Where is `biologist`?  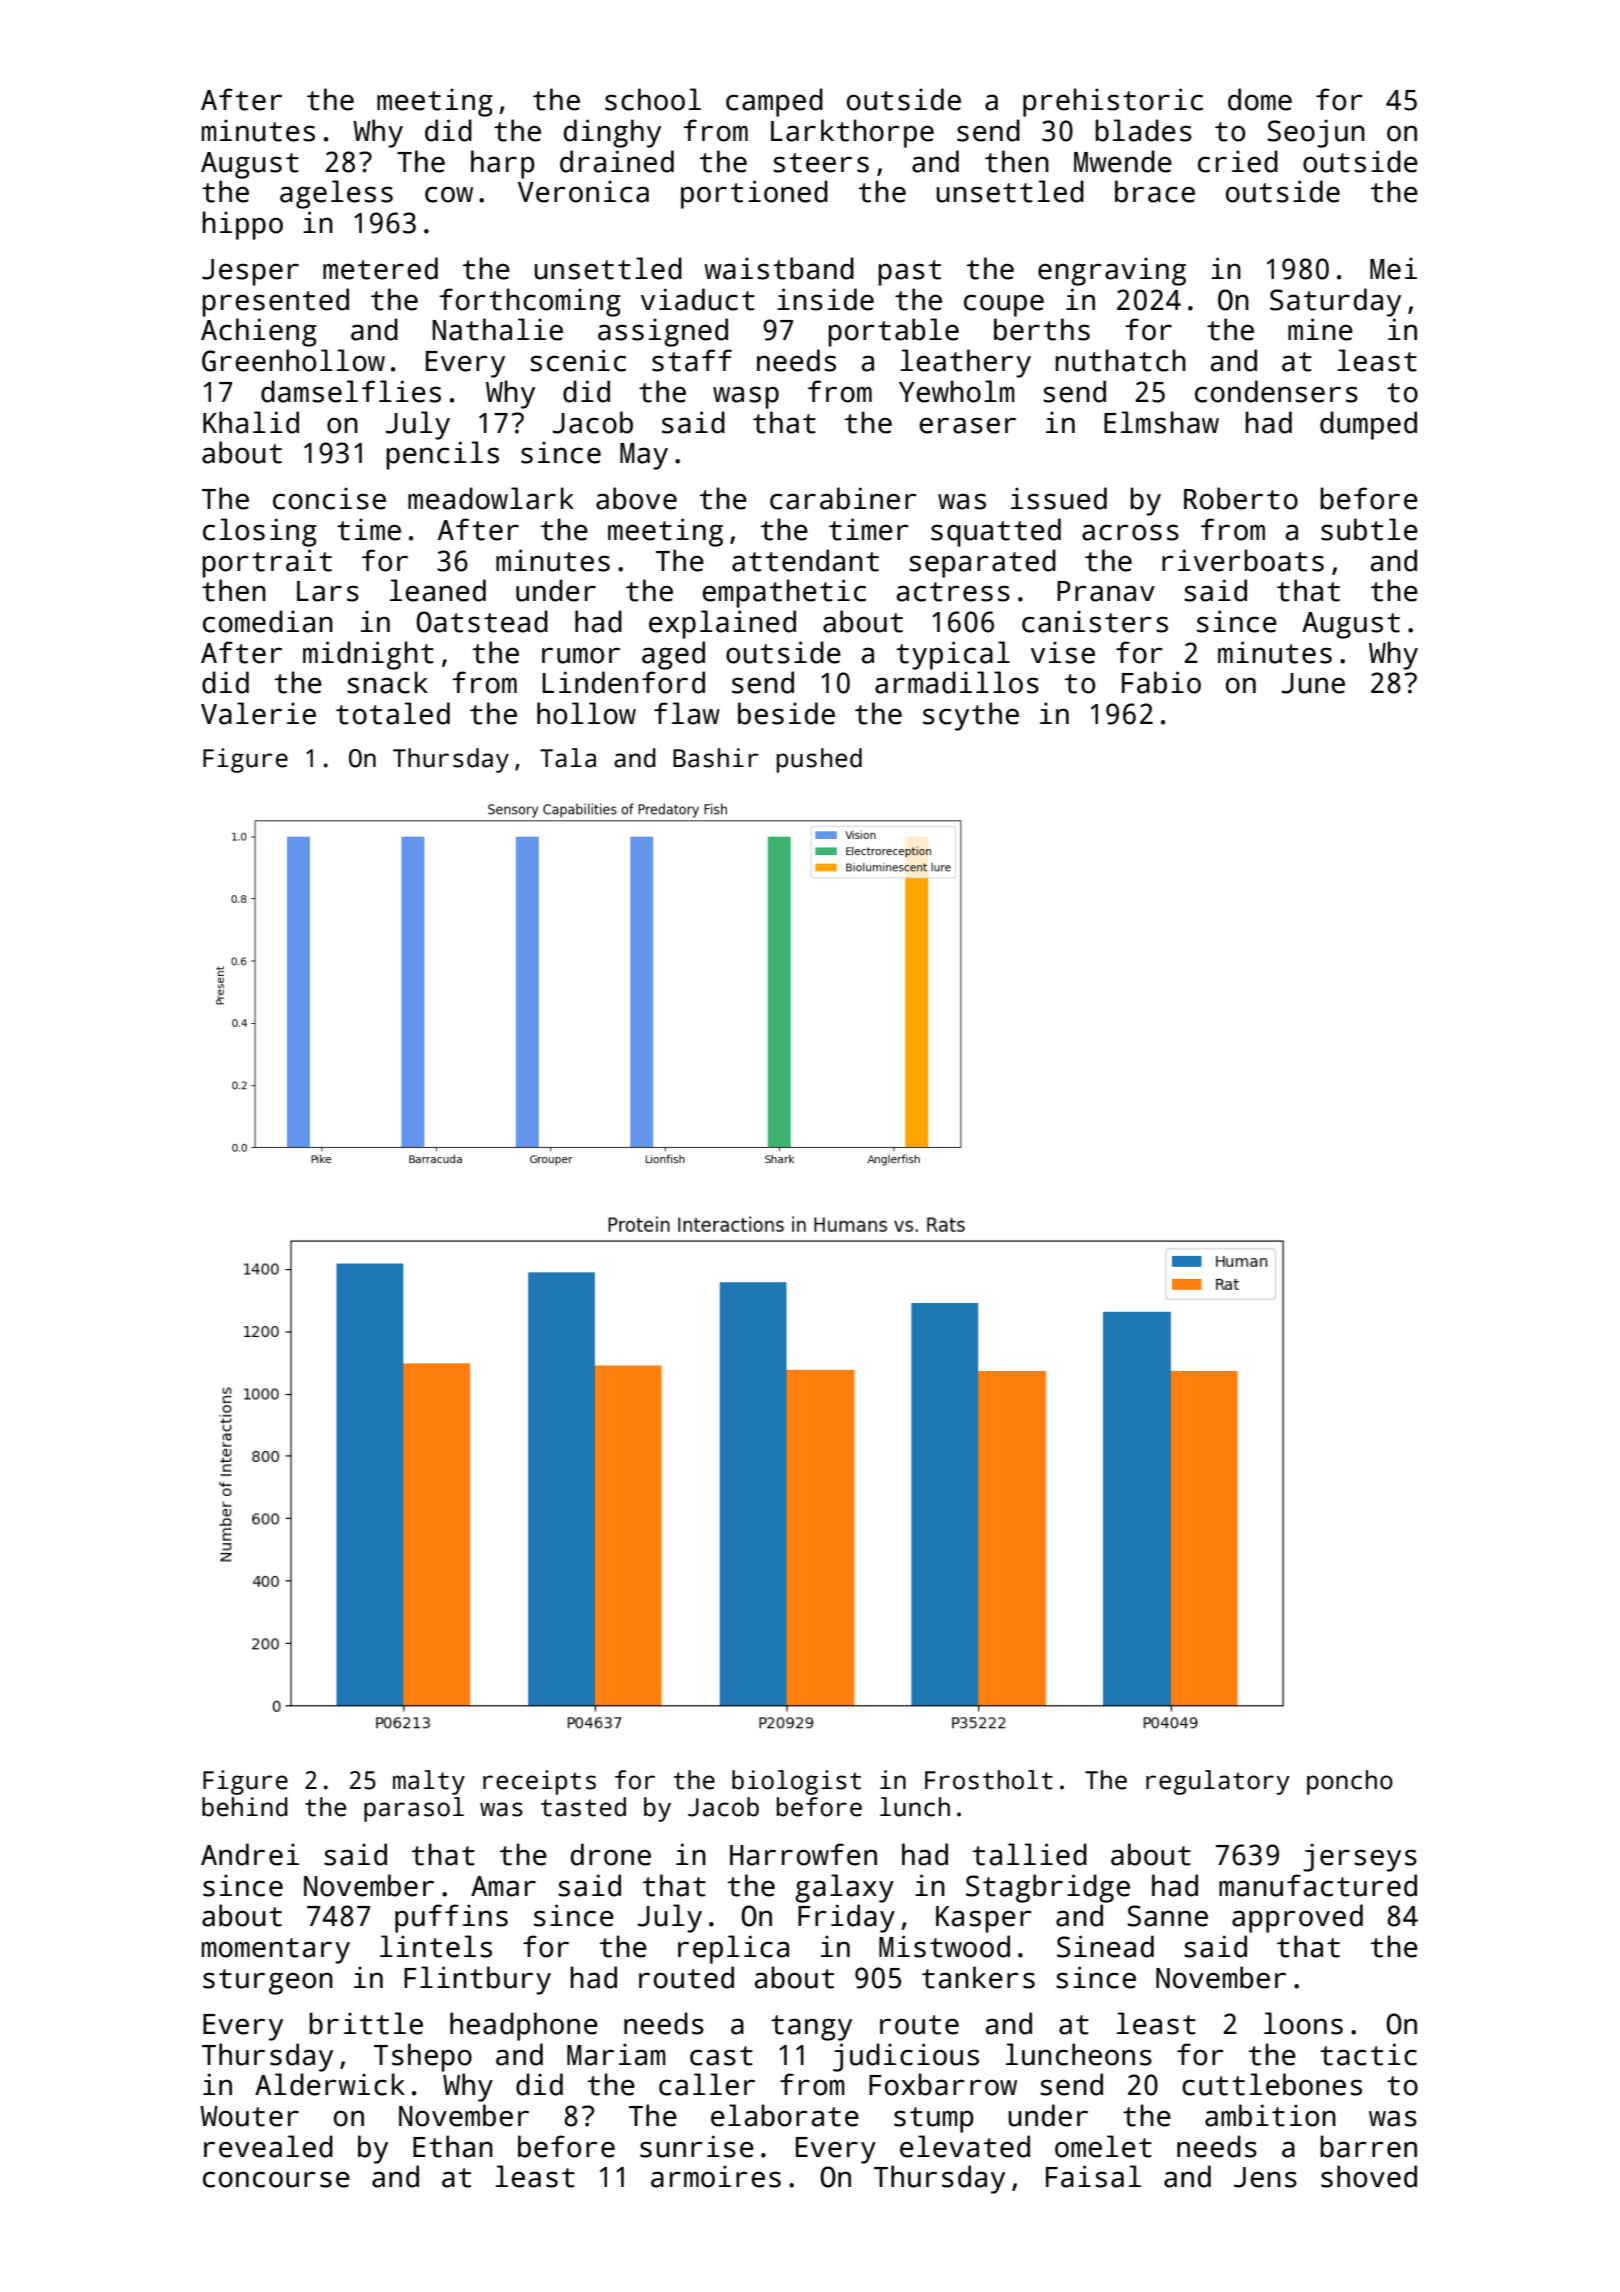
biologist is located at coordinates (796, 1782).
